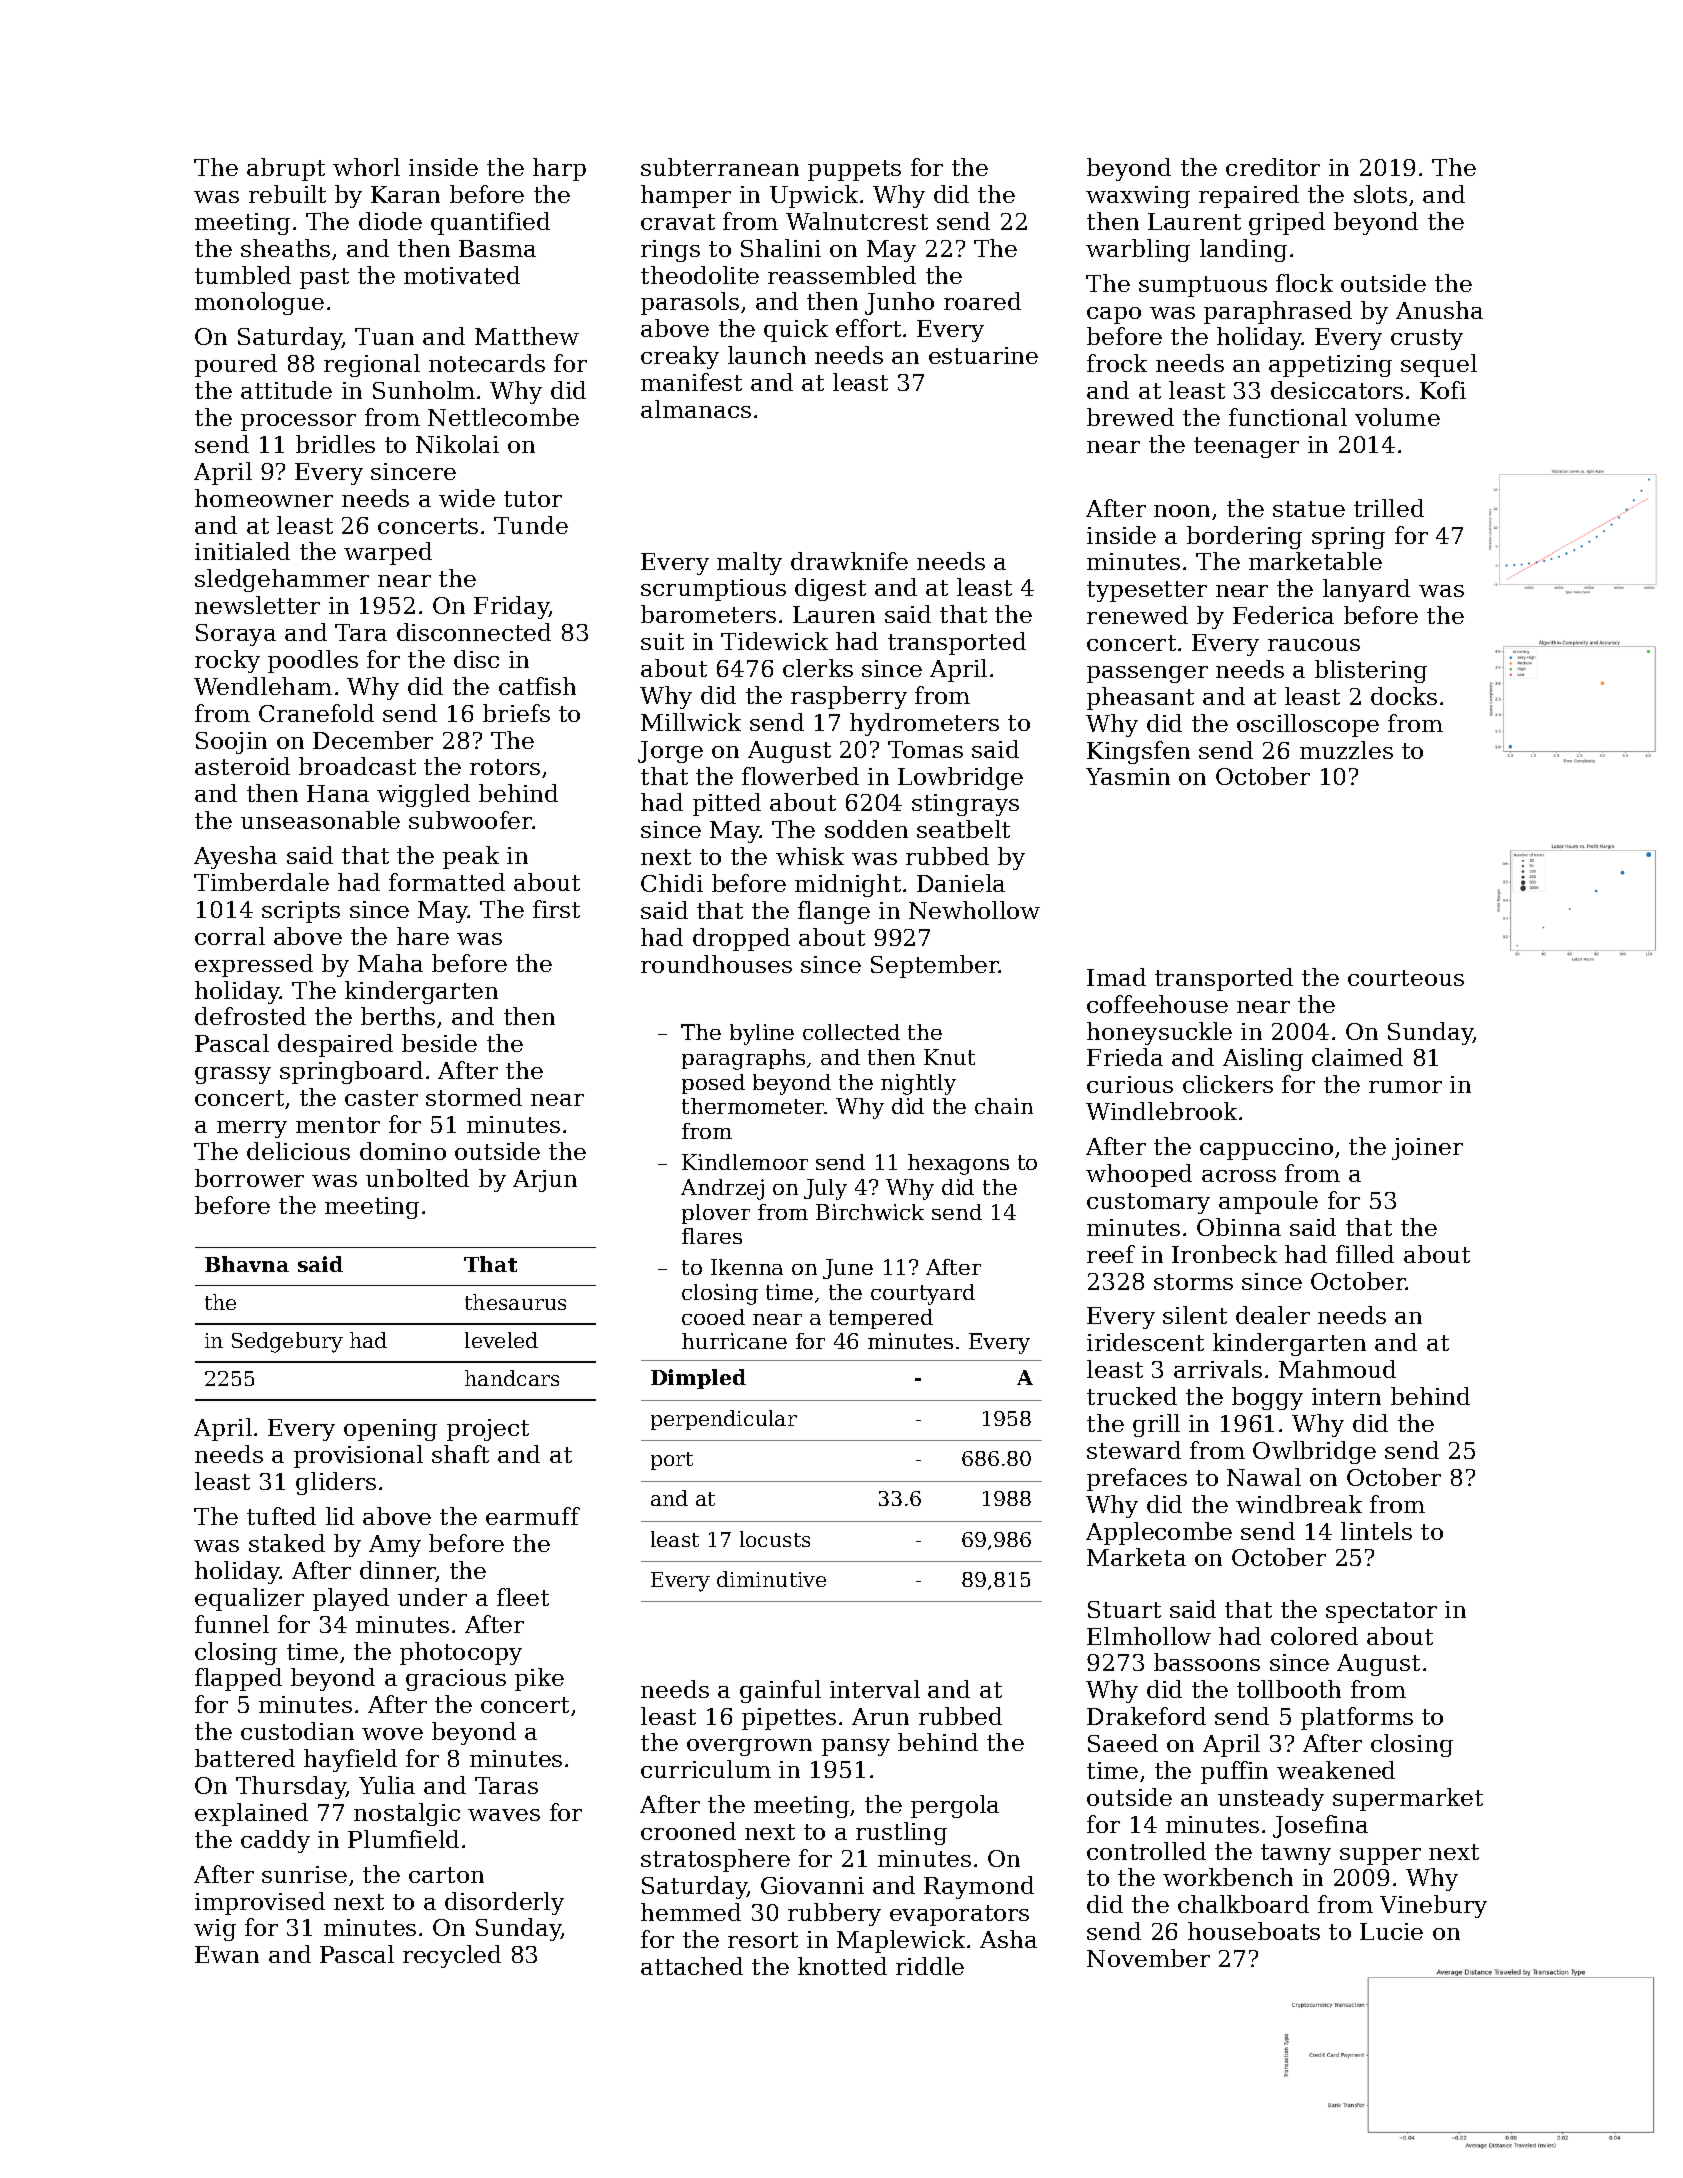  I want to click on slots, so click(1380, 194).
